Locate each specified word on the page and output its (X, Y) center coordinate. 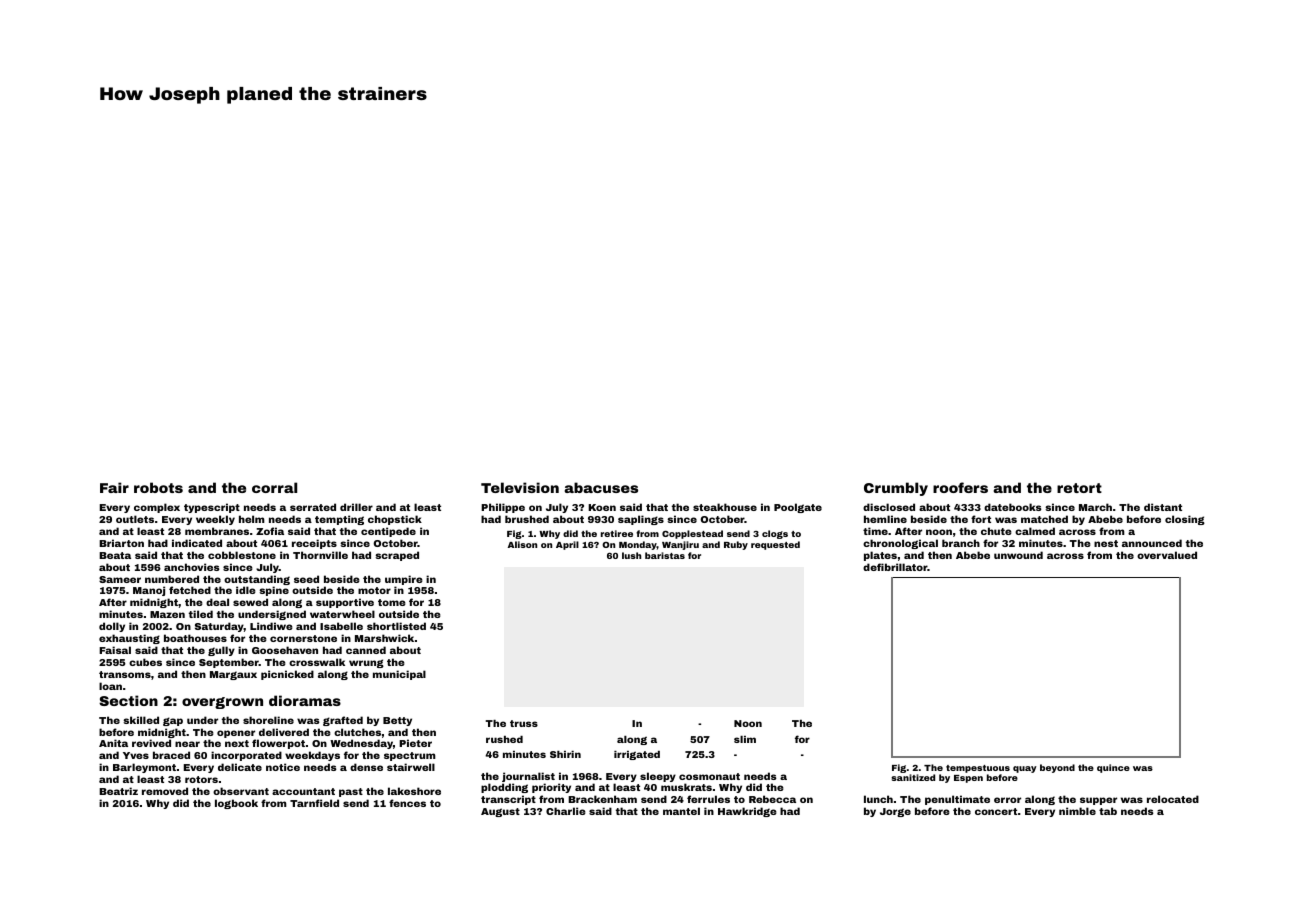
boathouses (195, 638)
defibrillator (895, 567)
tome (392, 602)
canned (366, 650)
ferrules (708, 799)
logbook (236, 804)
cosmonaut (709, 776)
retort (1079, 488)
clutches (357, 732)
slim (745, 739)
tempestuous (978, 769)
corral (274, 487)
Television (520, 487)
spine (274, 591)
